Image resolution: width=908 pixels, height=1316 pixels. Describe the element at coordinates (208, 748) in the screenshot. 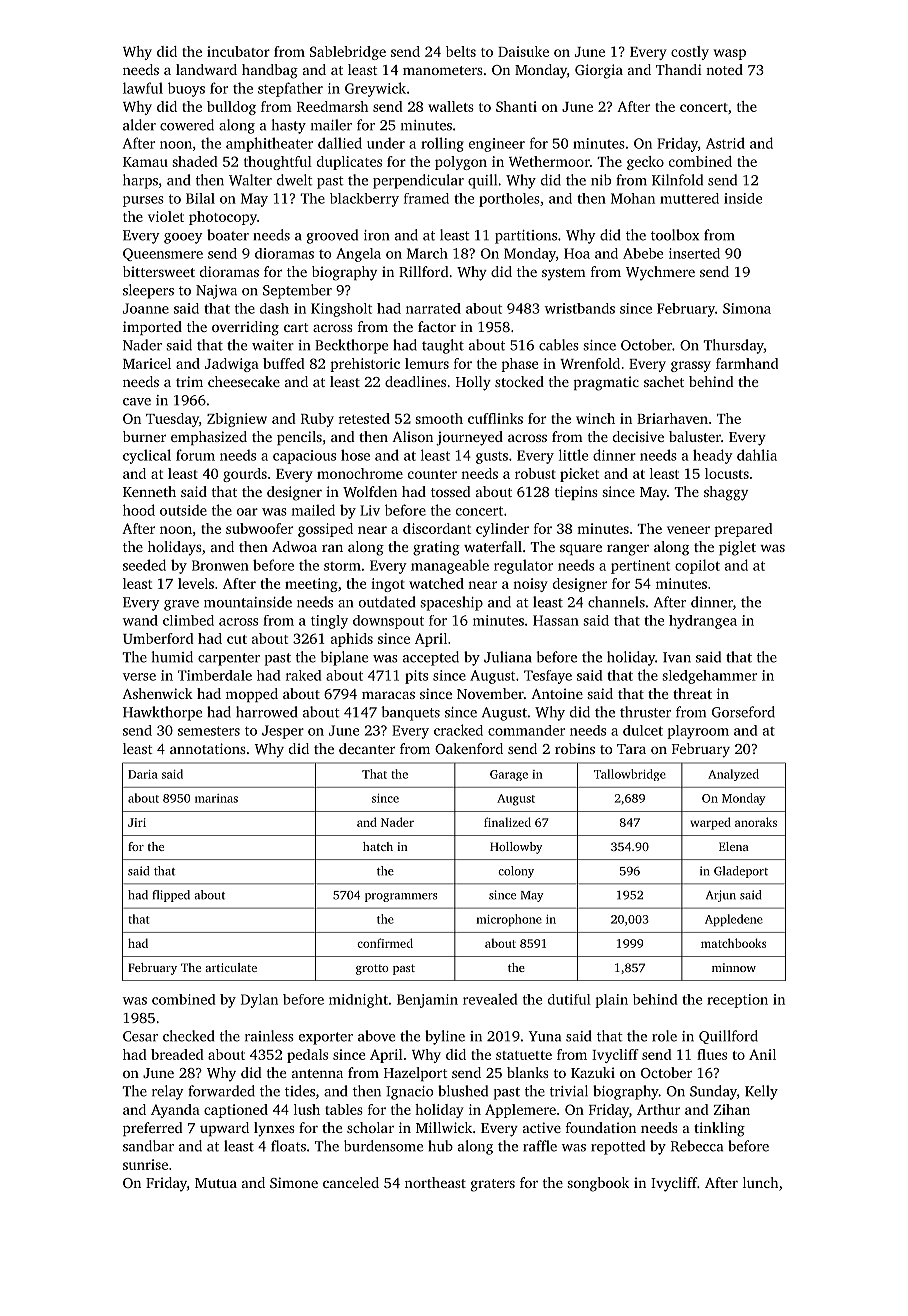

I see `annotations` at that location.
